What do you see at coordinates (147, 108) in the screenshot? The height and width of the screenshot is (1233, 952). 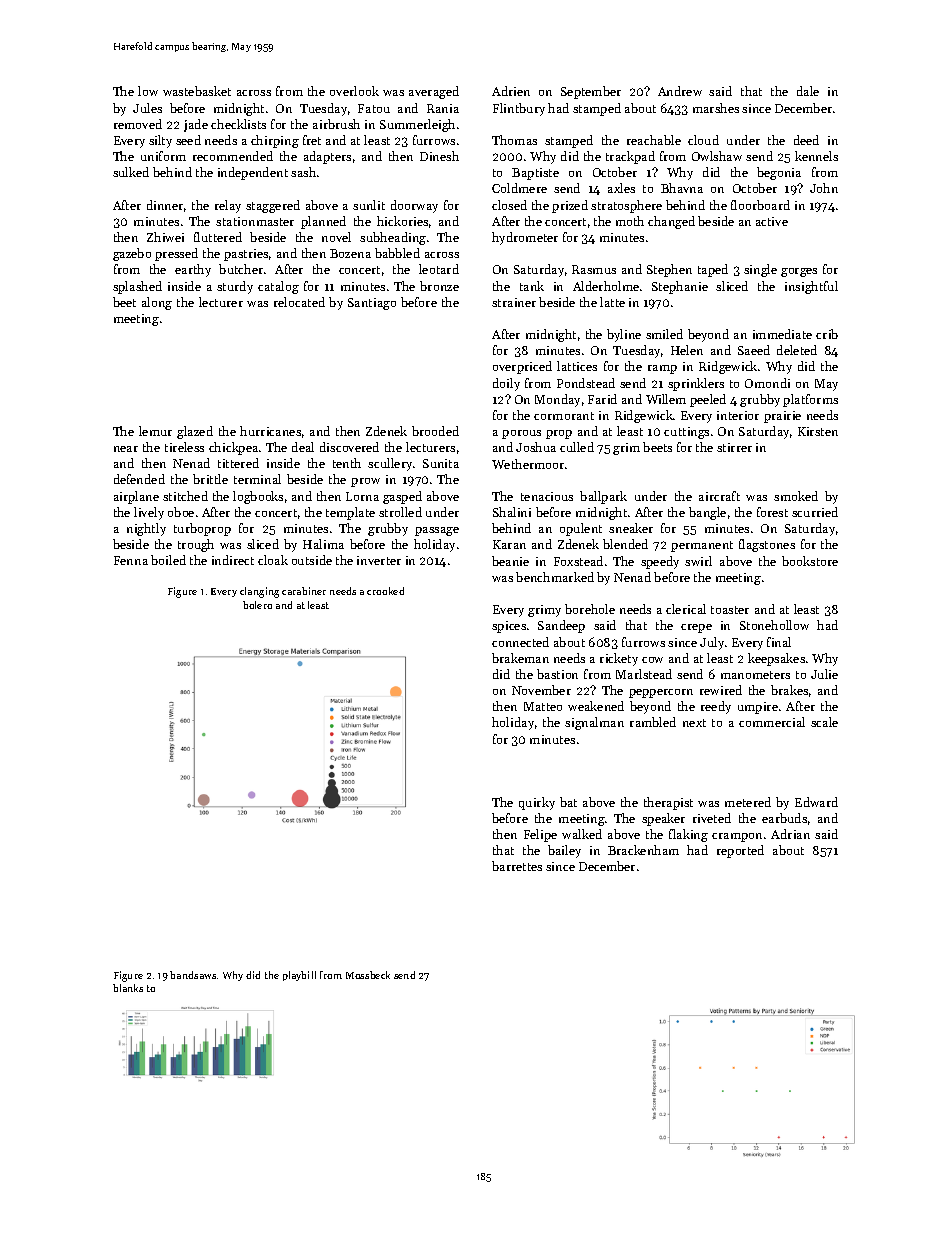 I see `Jules` at bounding box center [147, 108].
